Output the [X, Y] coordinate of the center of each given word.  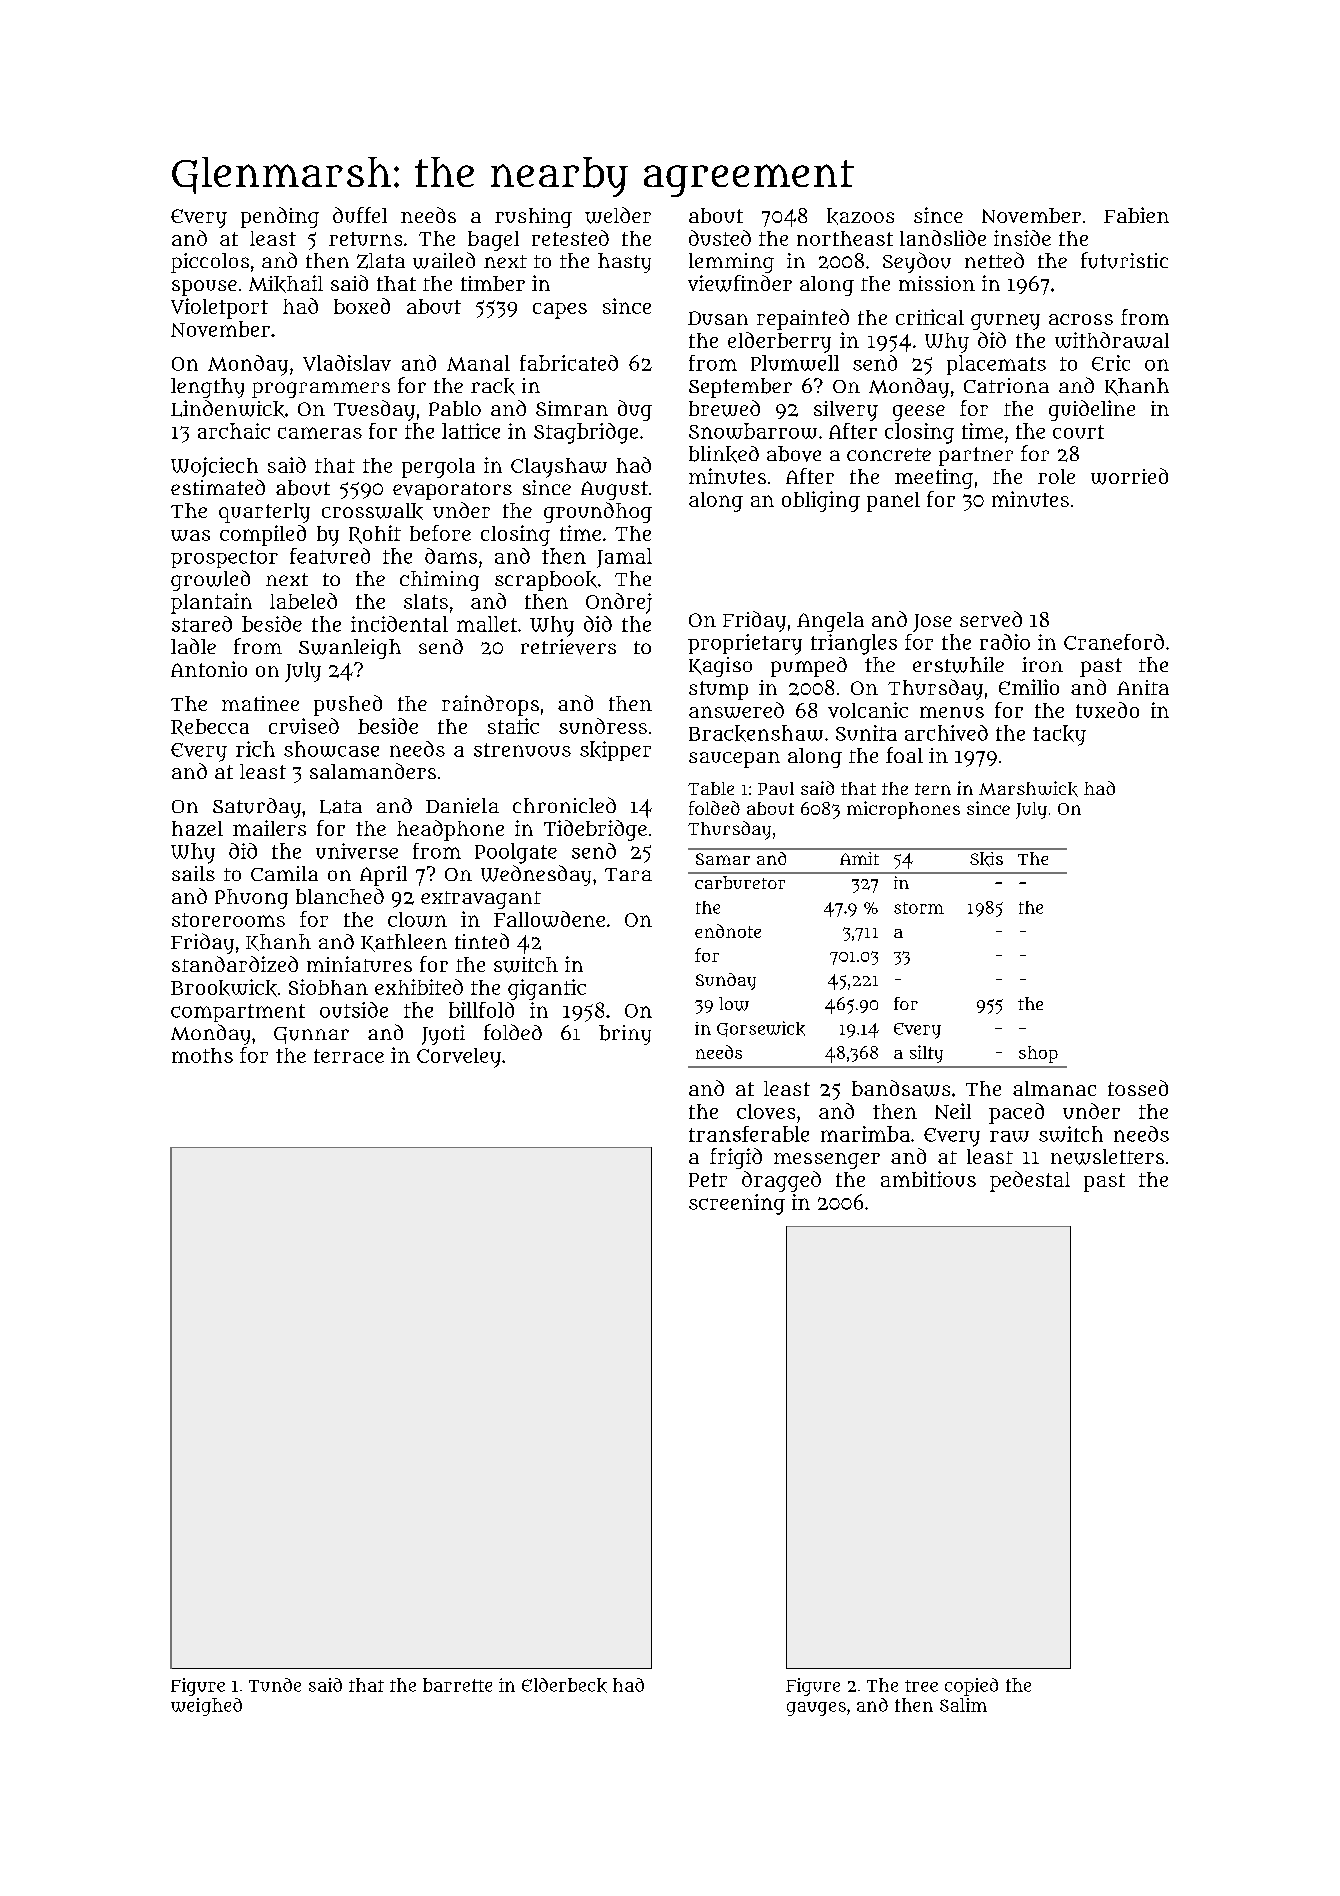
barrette [457, 1685]
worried [1129, 476]
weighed [206, 1707]
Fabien [1136, 215]
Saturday [257, 808]
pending [280, 217]
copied [971, 1687]
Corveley [459, 1058]
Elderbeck [564, 1685]
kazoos [860, 216]
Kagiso [720, 667]
